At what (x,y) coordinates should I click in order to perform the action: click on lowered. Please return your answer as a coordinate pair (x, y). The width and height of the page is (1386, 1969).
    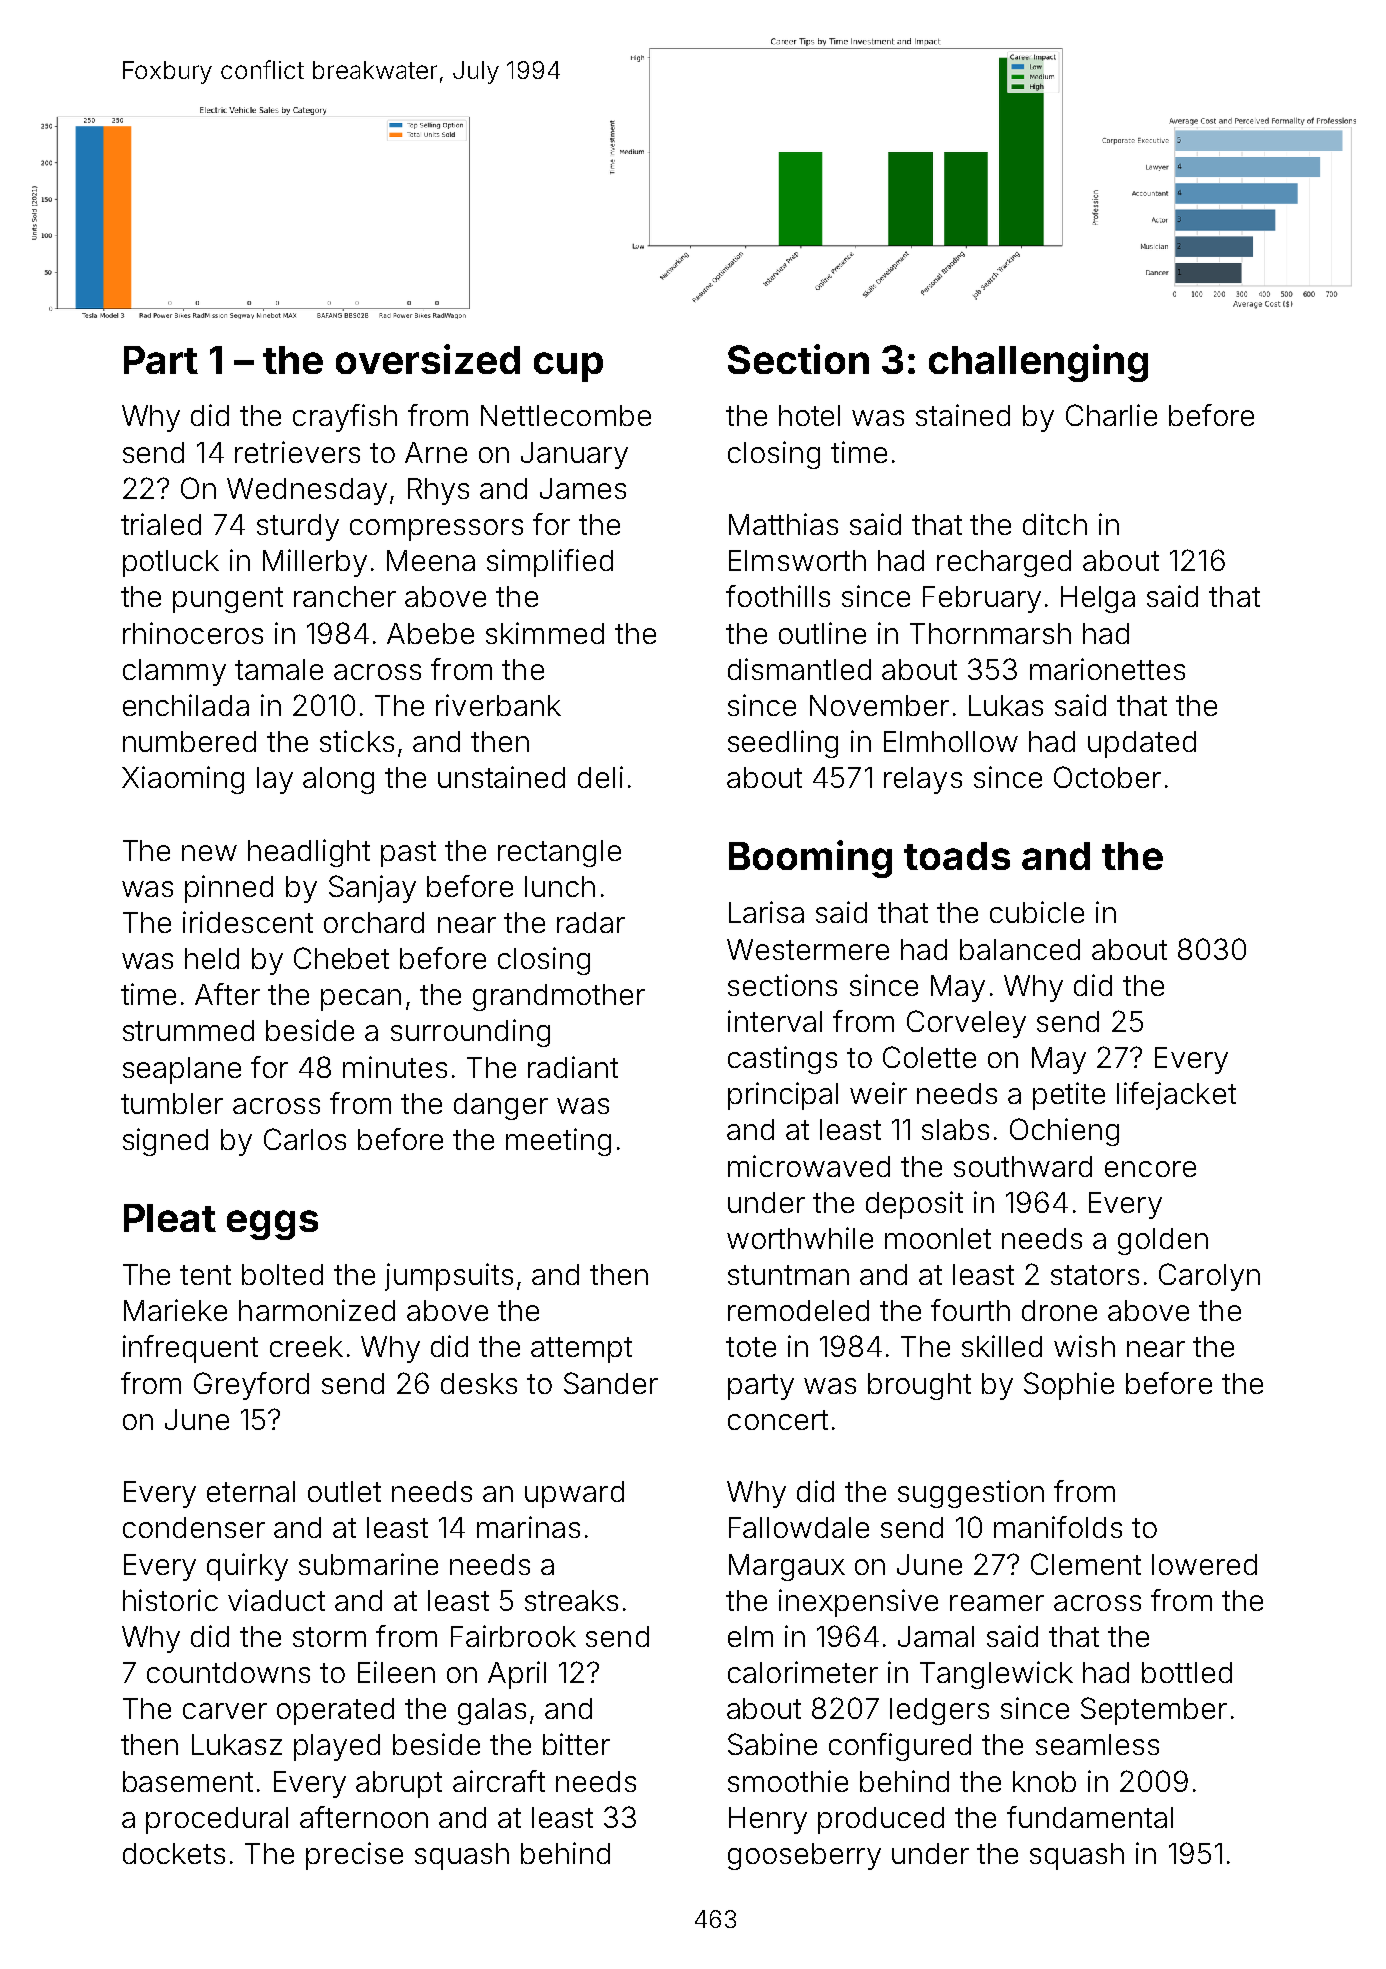
    Looking at the image, I should click on (1204, 1564).
